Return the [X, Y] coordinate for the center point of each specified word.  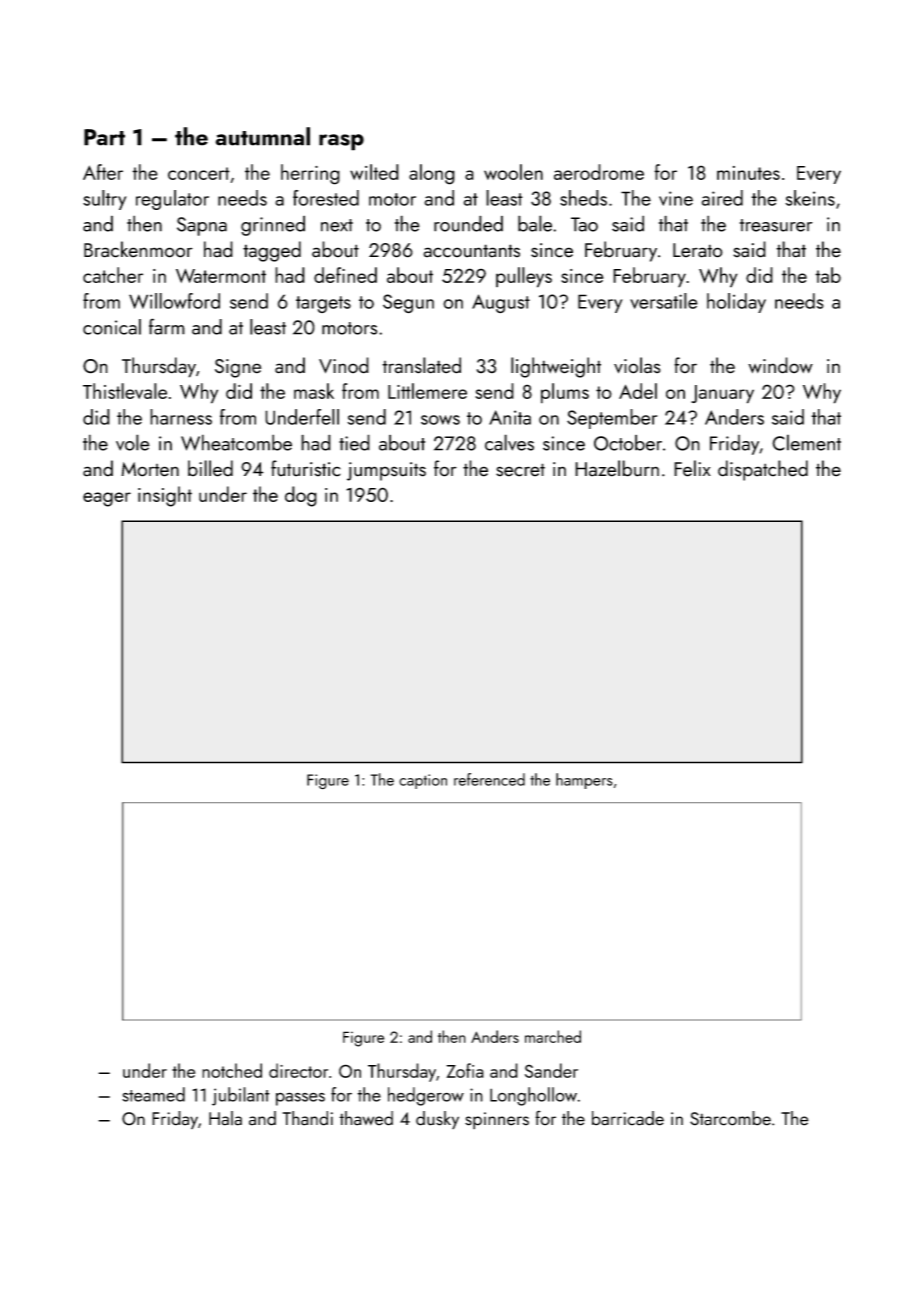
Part [104, 137]
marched [553, 1036]
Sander [551, 1070]
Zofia [465, 1070]
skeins [810, 198]
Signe [238, 368]
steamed [153, 1094]
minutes [748, 173]
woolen [513, 172]
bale [535, 223]
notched [232, 1070]
